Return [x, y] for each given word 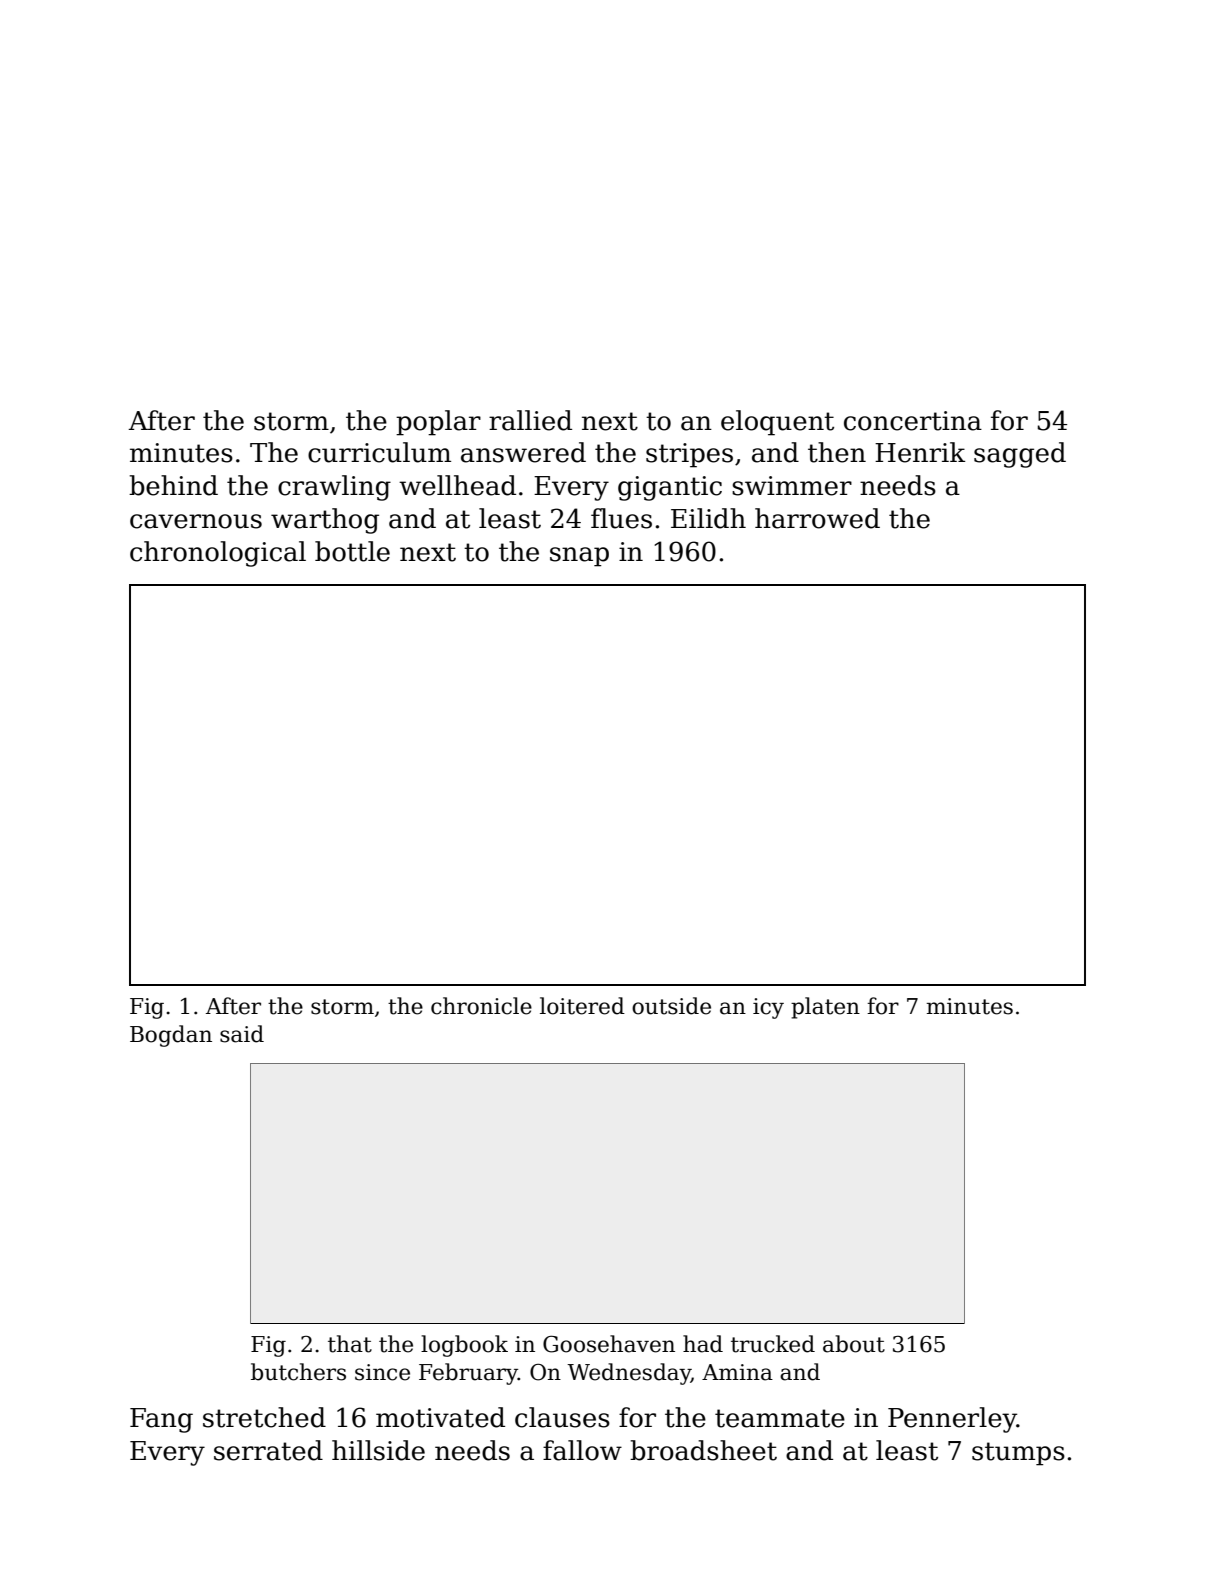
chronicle [481, 1006]
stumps [1018, 1454]
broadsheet [703, 1450]
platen [825, 1008]
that [350, 1344]
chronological [218, 554]
